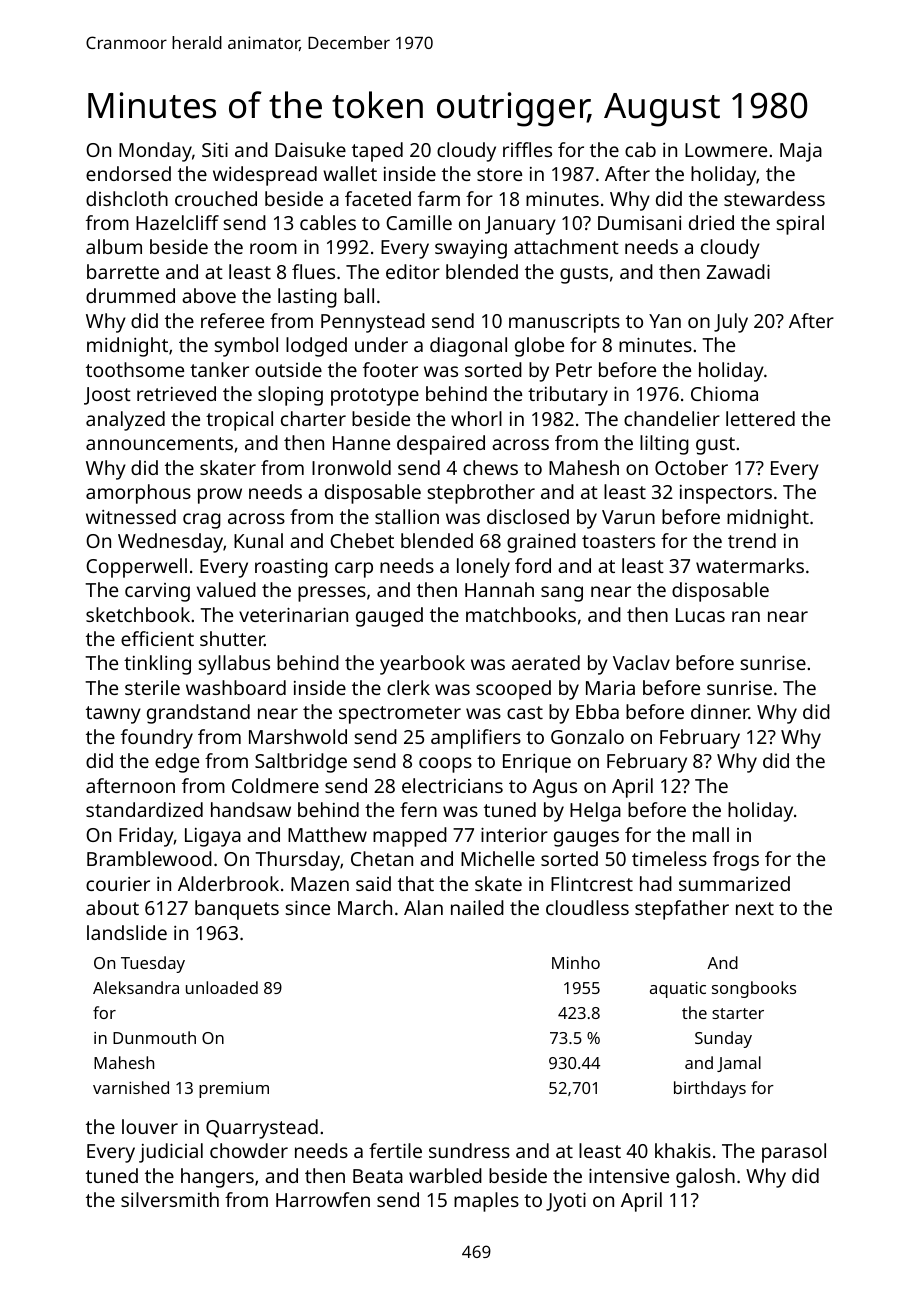 The width and height of the document is (924, 1308). What do you see at coordinates (155, 152) in the document?
I see `Monday` at bounding box center [155, 152].
